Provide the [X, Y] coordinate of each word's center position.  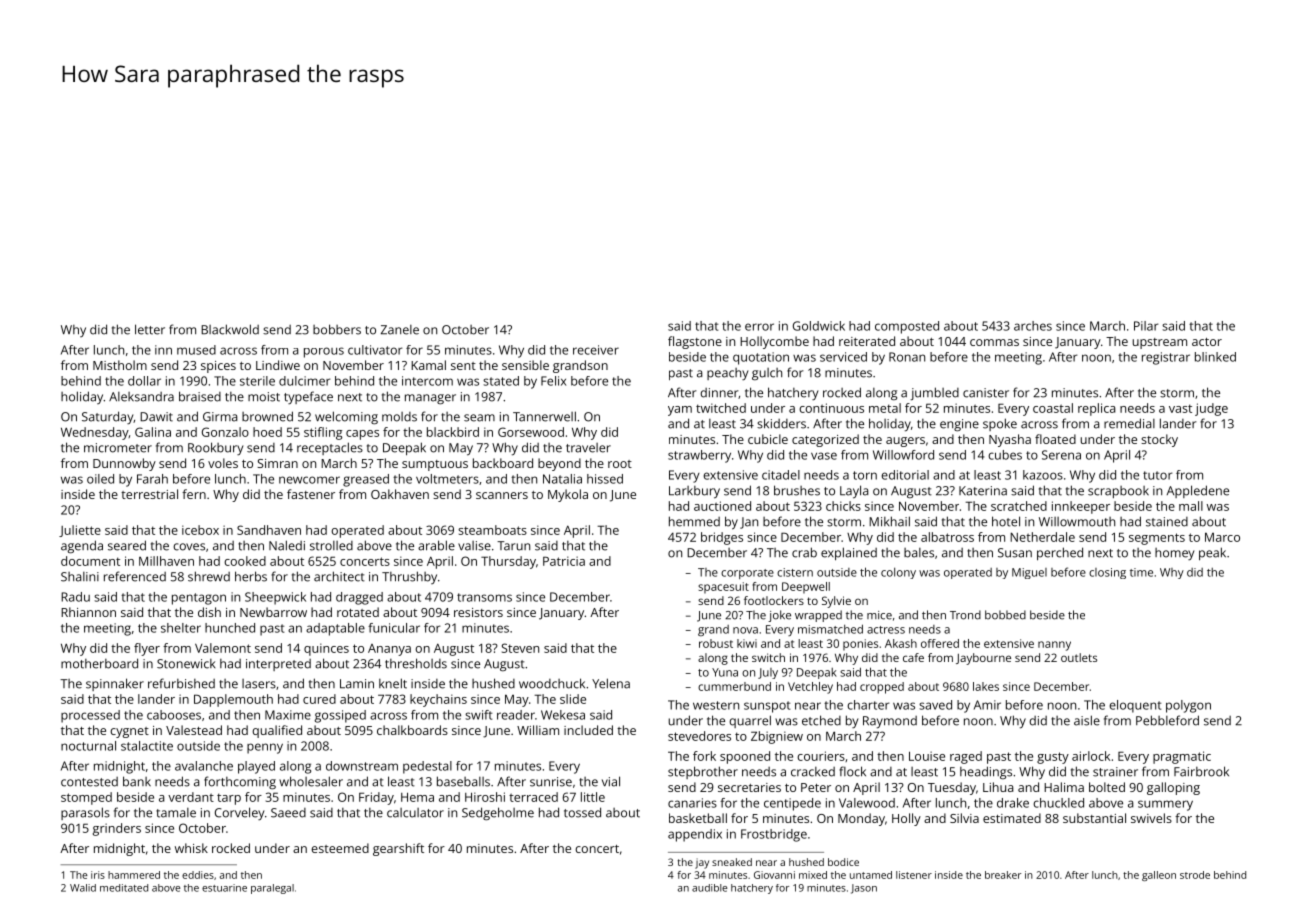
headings [986, 773]
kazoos [1043, 475]
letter [150, 329]
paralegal [272, 889]
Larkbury [694, 492]
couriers [821, 756]
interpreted [278, 665]
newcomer [309, 480]
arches [1033, 326]
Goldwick [819, 326]
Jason [864, 889]
